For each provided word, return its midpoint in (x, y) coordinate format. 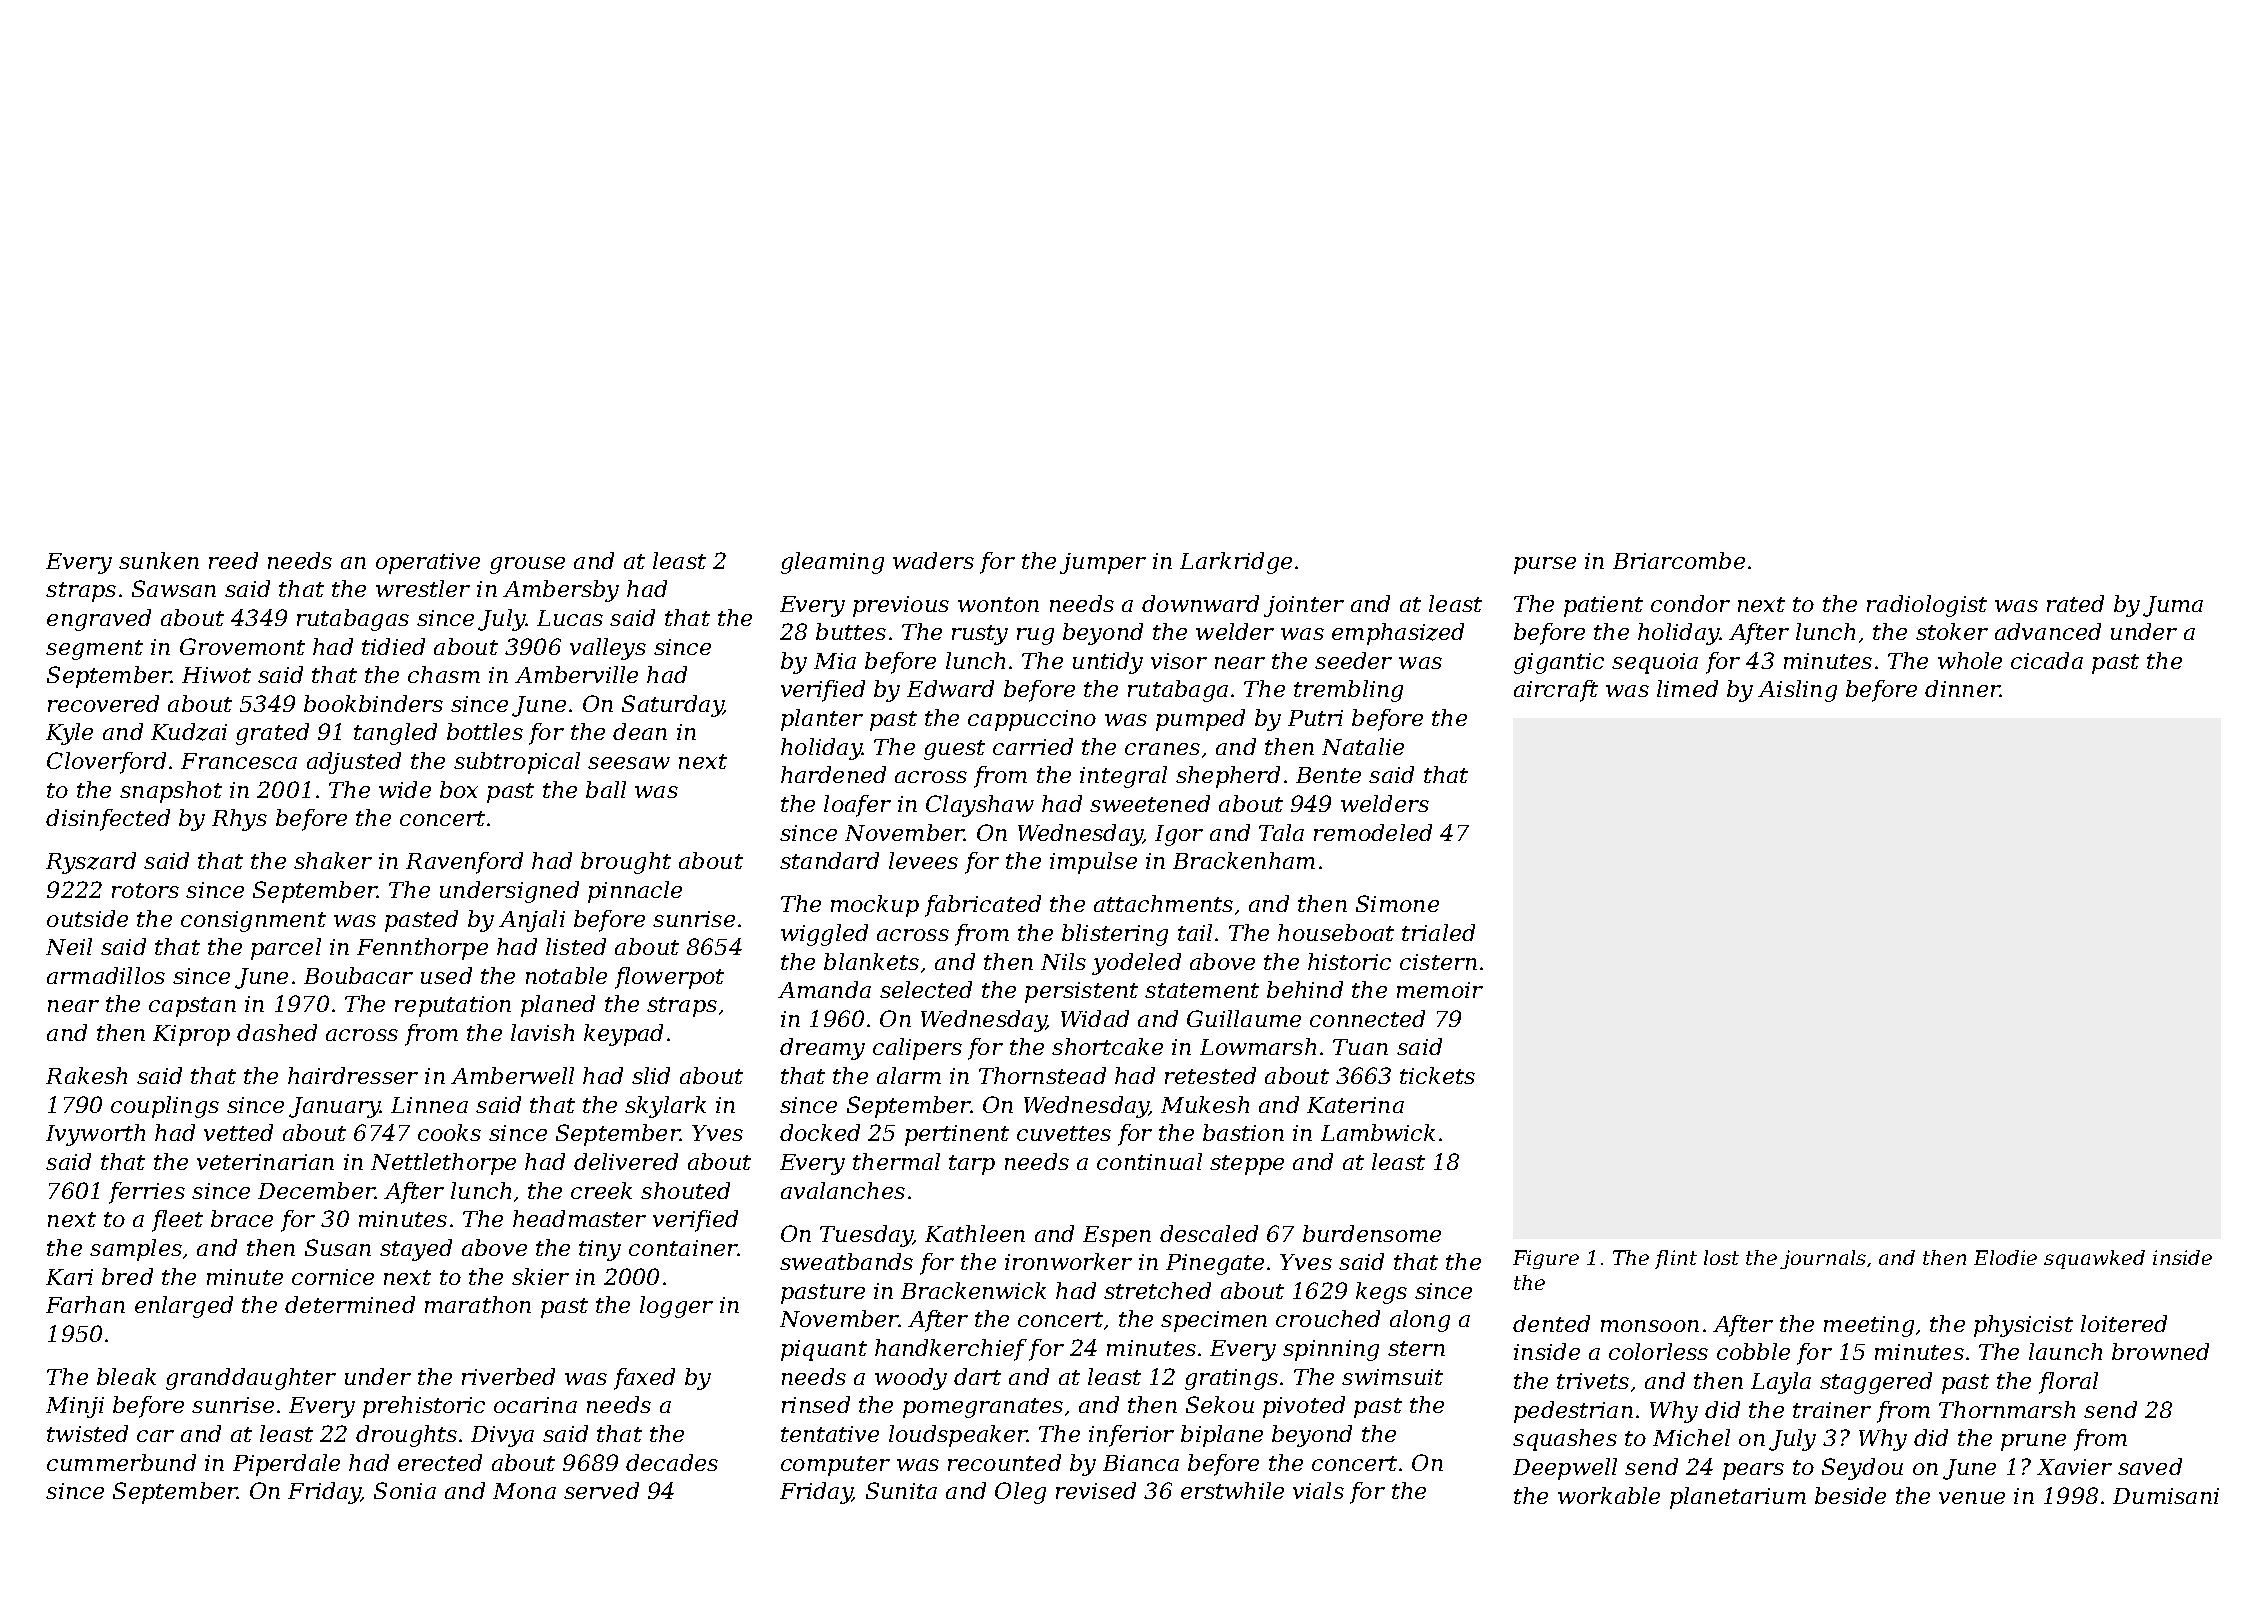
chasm (444, 674)
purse (1545, 565)
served (601, 1490)
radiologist (1927, 606)
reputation (453, 1006)
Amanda (824, 989)
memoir (1440, 990)
